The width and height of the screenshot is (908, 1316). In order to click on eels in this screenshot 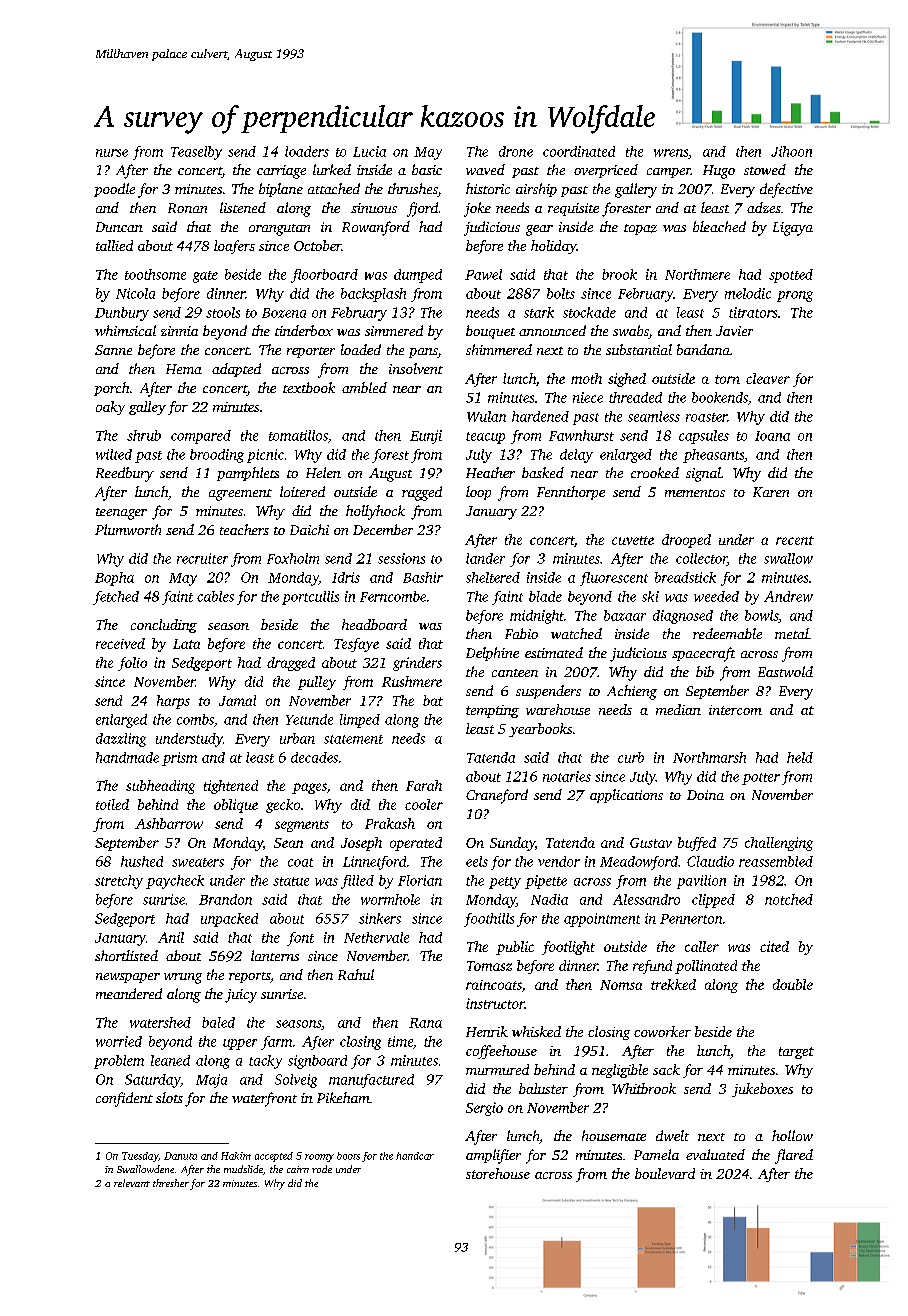, I will do `click(477, 861)`.
